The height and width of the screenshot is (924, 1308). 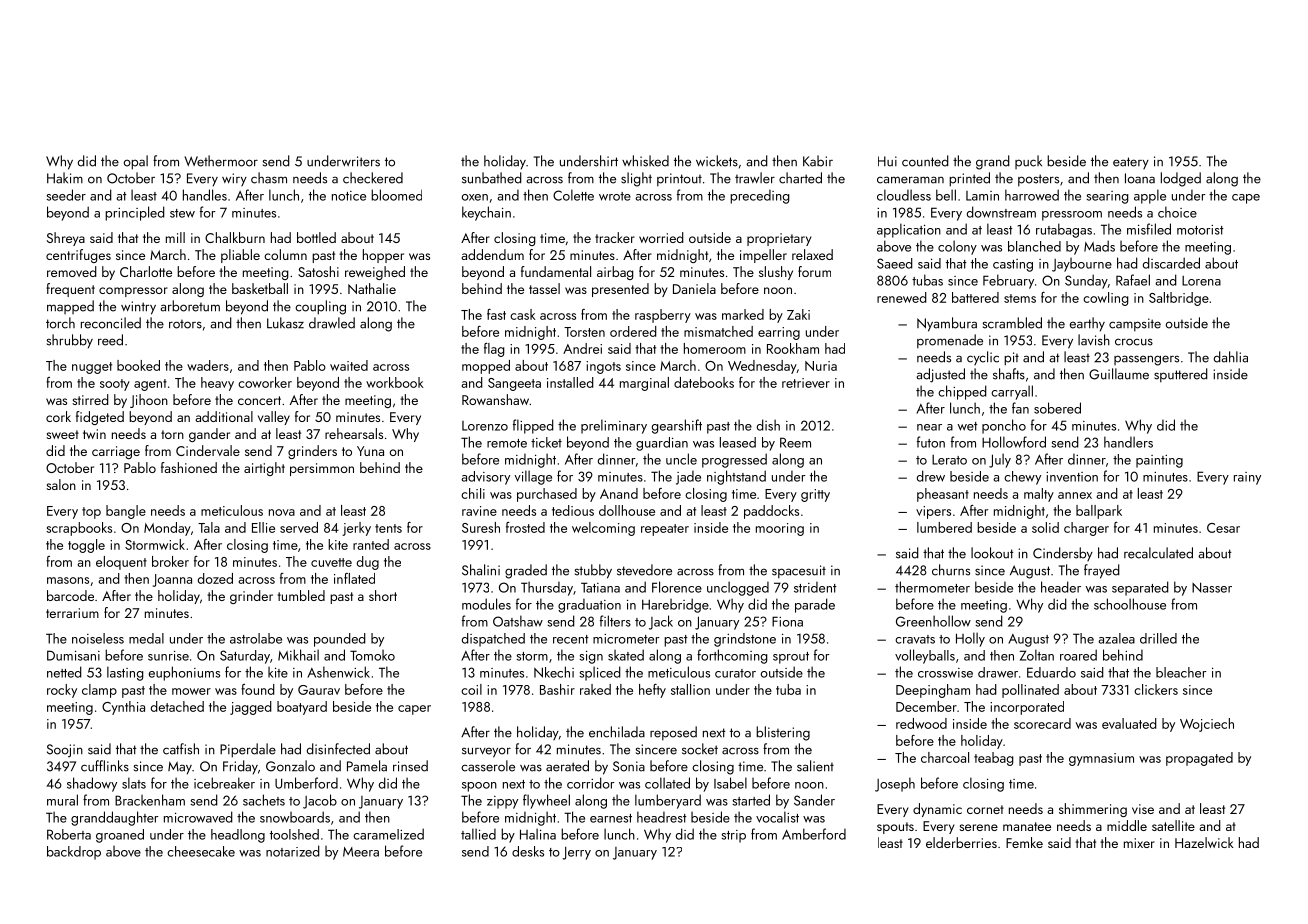 What do you see at coordinates (150, 800) in the screenshot?
I see `Brackenham` at bounding box center [150, 800].
